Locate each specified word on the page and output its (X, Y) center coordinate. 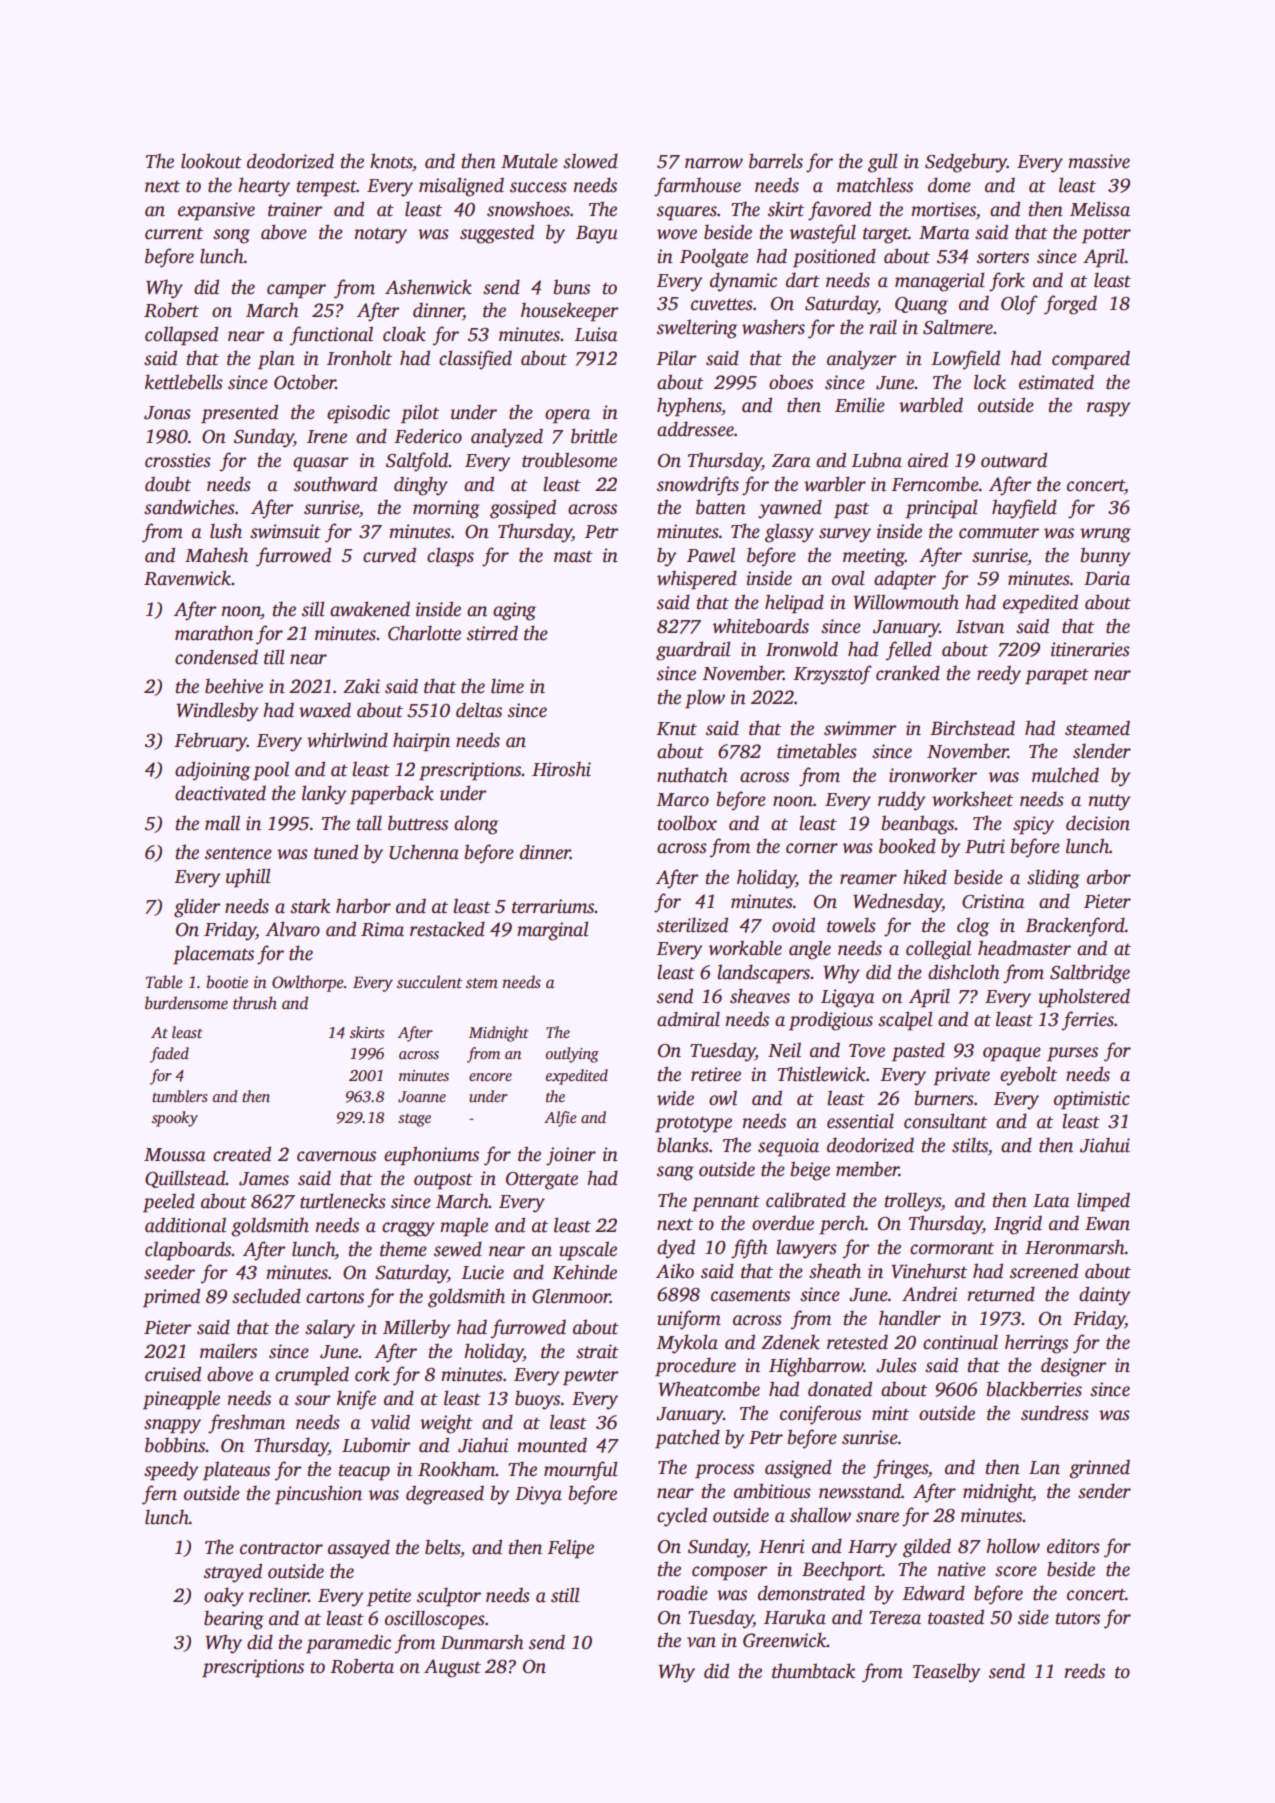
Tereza (895, 1618)
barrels (776, 161)
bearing (234, 1620)
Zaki (361, 686)
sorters (1003, 257)
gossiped (523, 509)
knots (391, 161)
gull (883, 163)
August (452, 1668)
